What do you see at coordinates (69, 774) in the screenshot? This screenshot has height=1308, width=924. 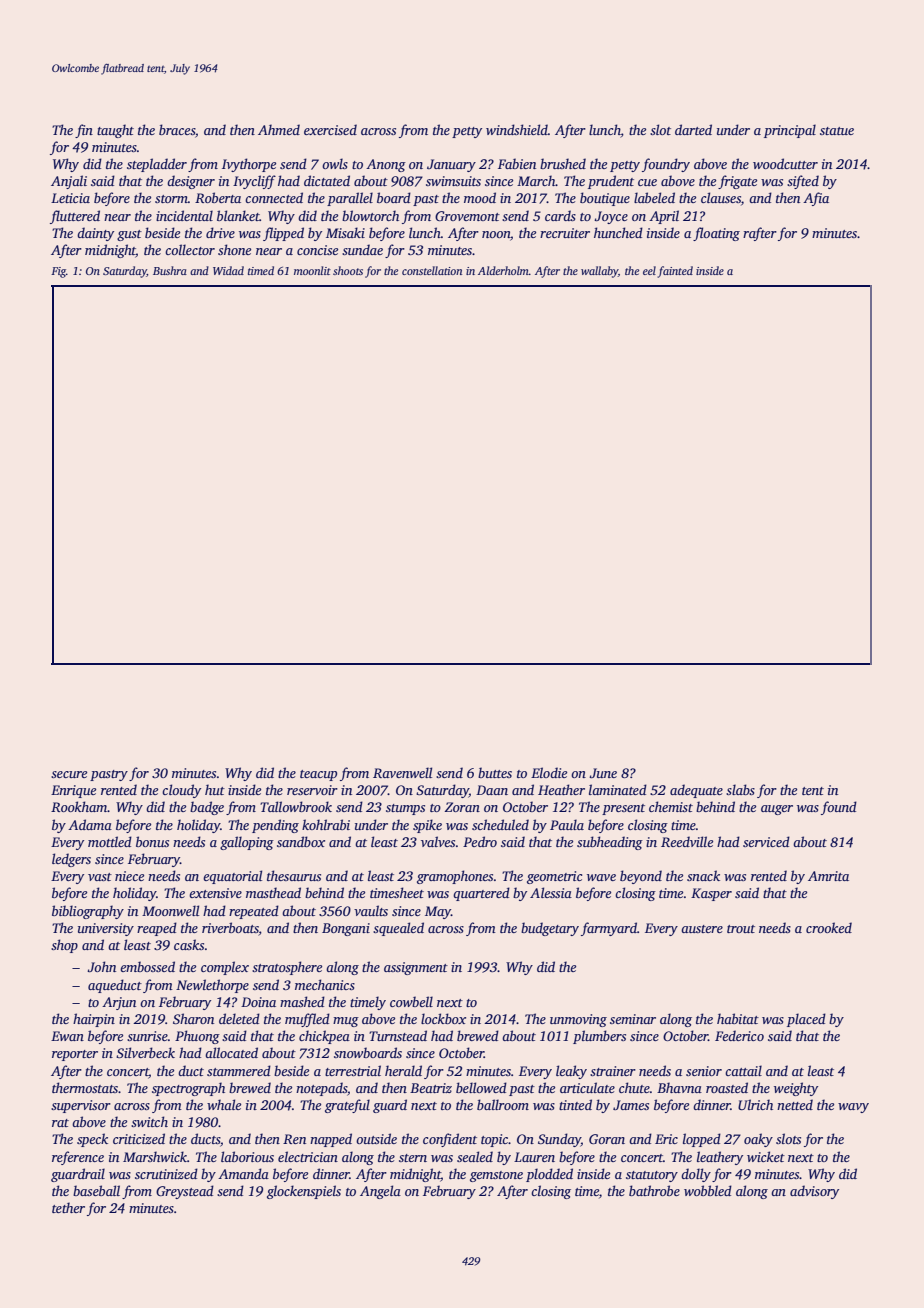 I see `secure` at bounding box center [69, 774].
